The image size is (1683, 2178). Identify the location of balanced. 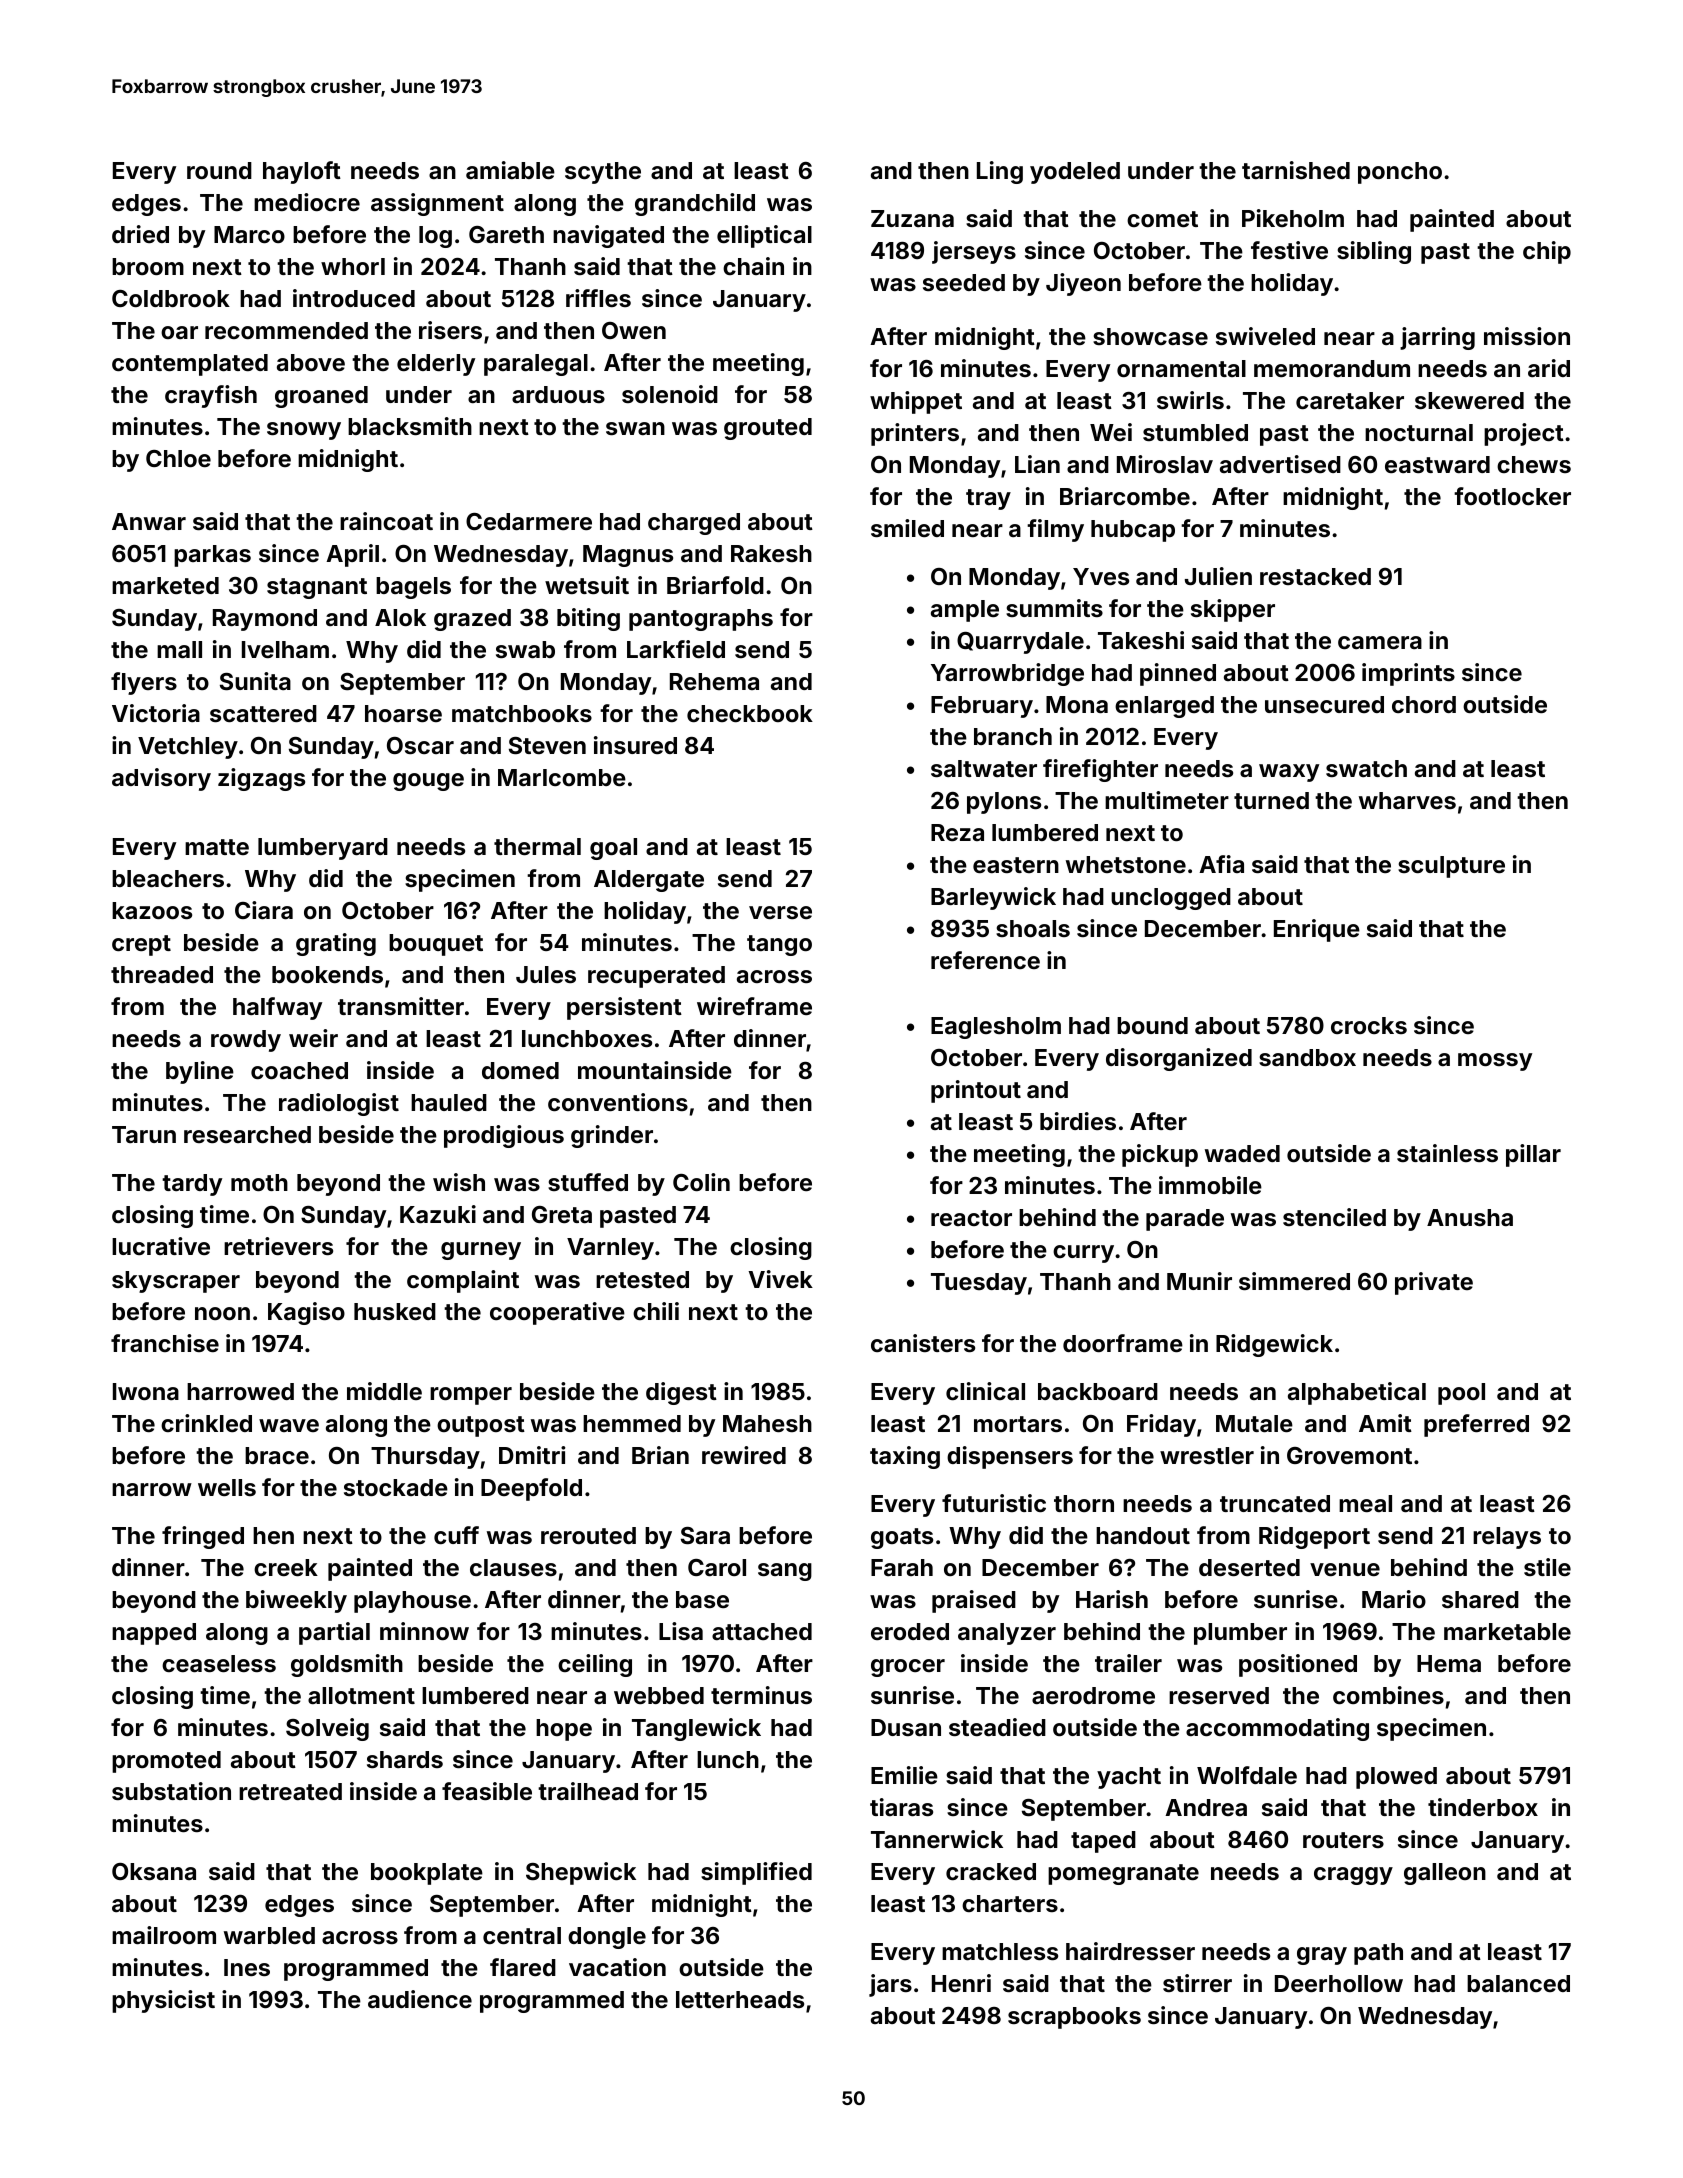
(1518, 1983).
